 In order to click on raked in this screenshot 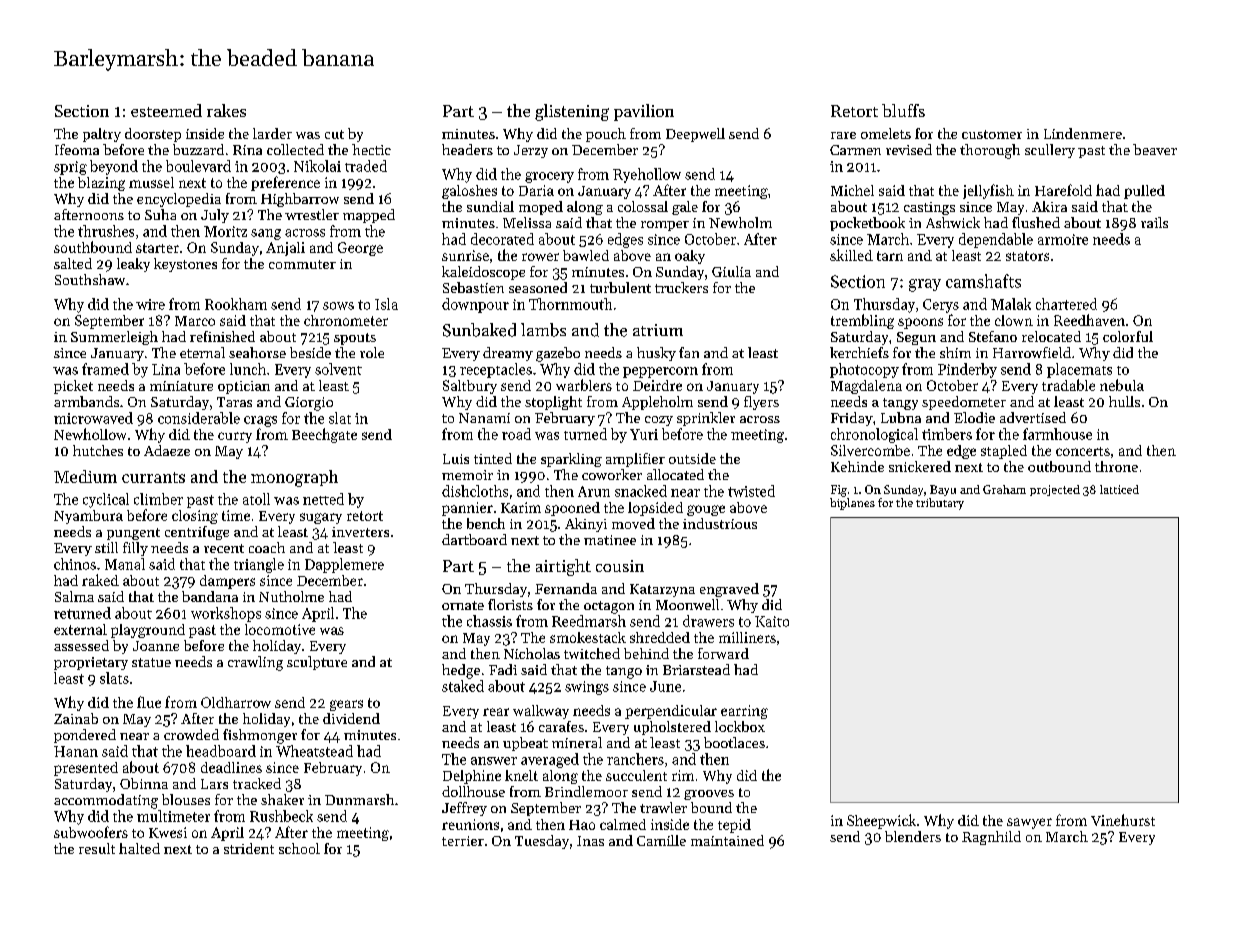, I will do `click(100, 580)`.
